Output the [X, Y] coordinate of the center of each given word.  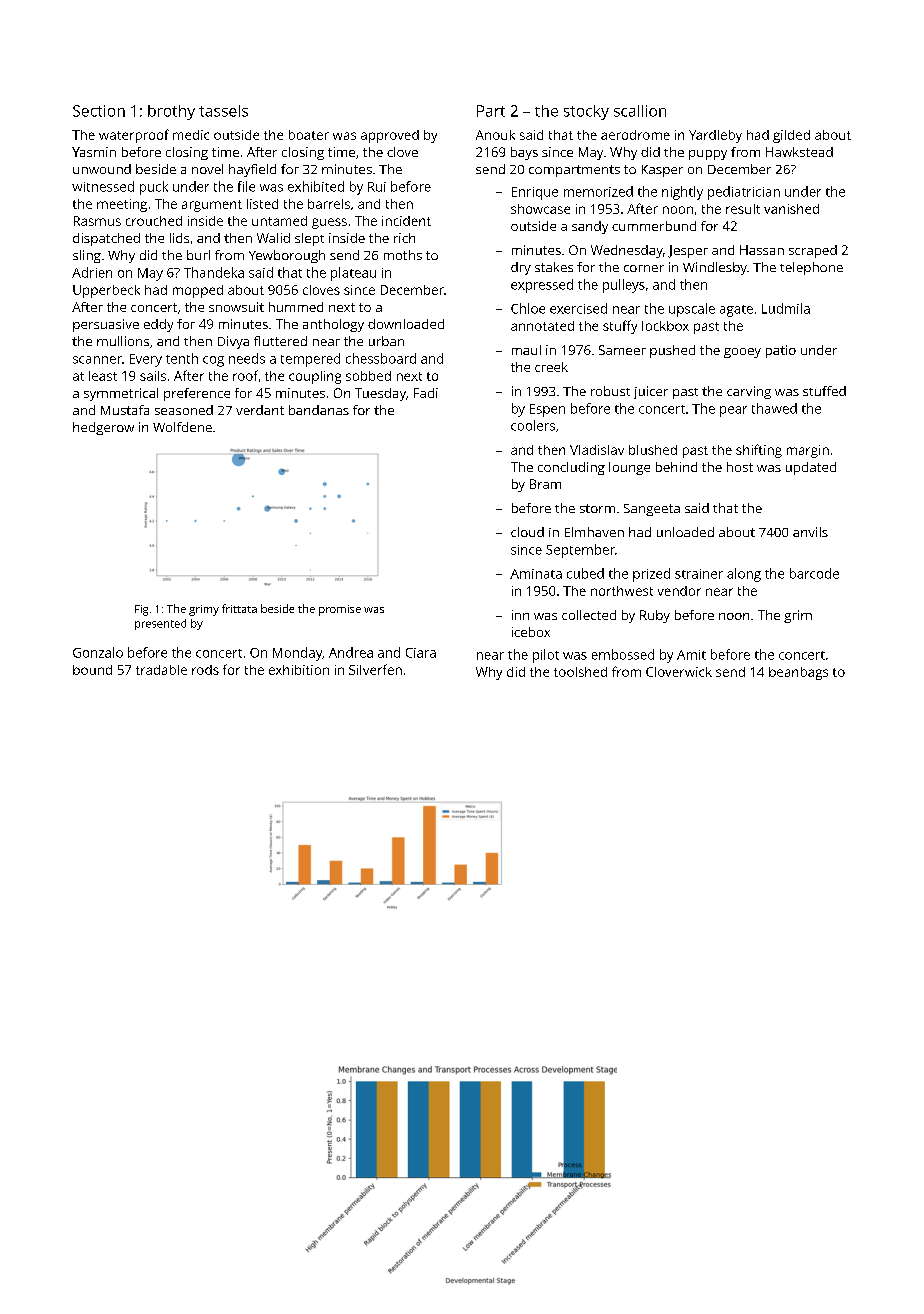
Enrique [535, 193]
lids [179, 238]
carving [749, 392]
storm [597, 508]
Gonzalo [98, 652]
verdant [260, 410]
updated [811, 468]
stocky [586, 112]
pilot [546, 656]
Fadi [426, 393]
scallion [640, 111]
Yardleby [715, 136]
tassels [223, 111]
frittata [239, 608]
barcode [814, 573]
